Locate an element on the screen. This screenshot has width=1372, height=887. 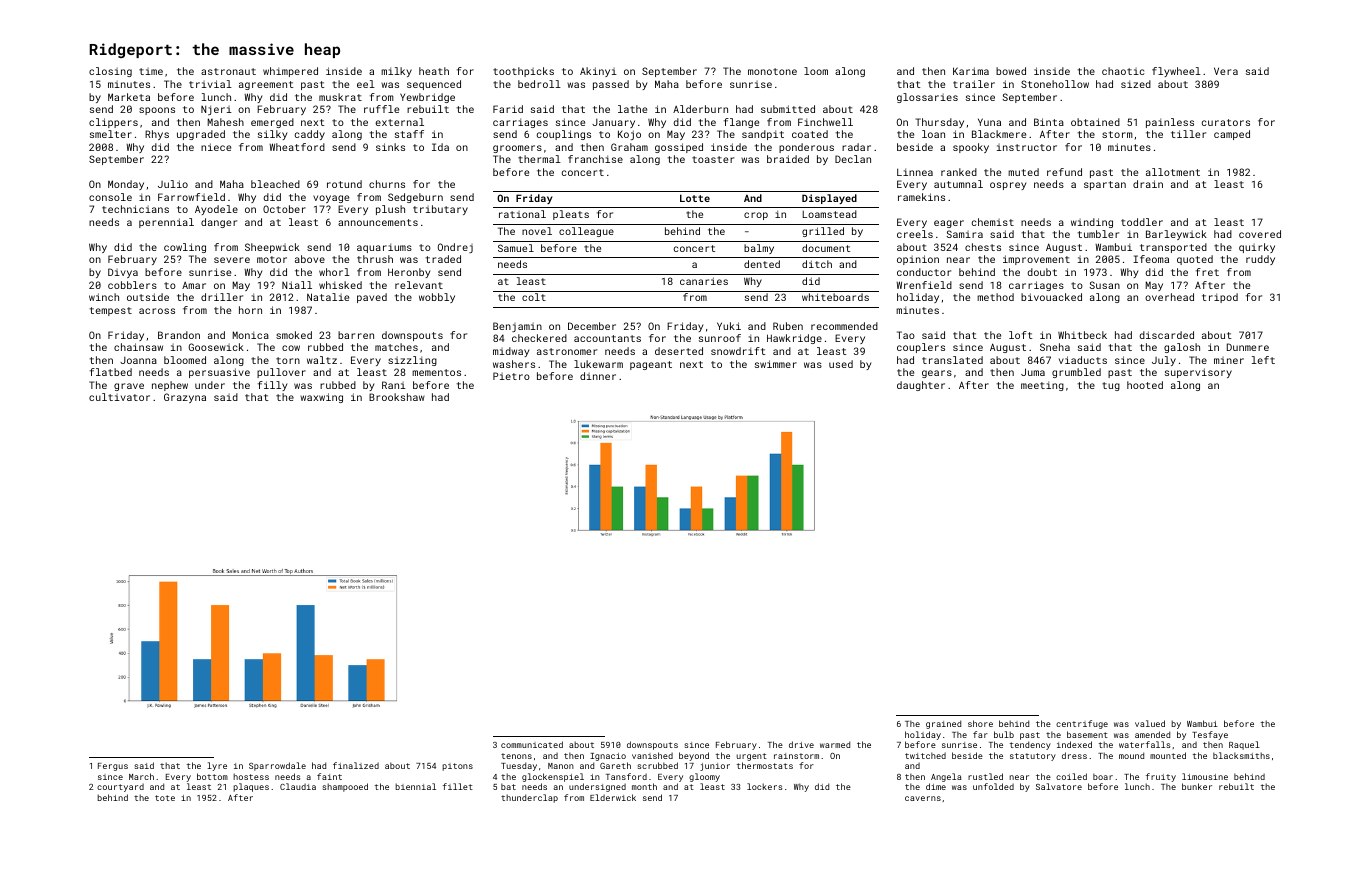
driller is located at coordinates (222, 297).
